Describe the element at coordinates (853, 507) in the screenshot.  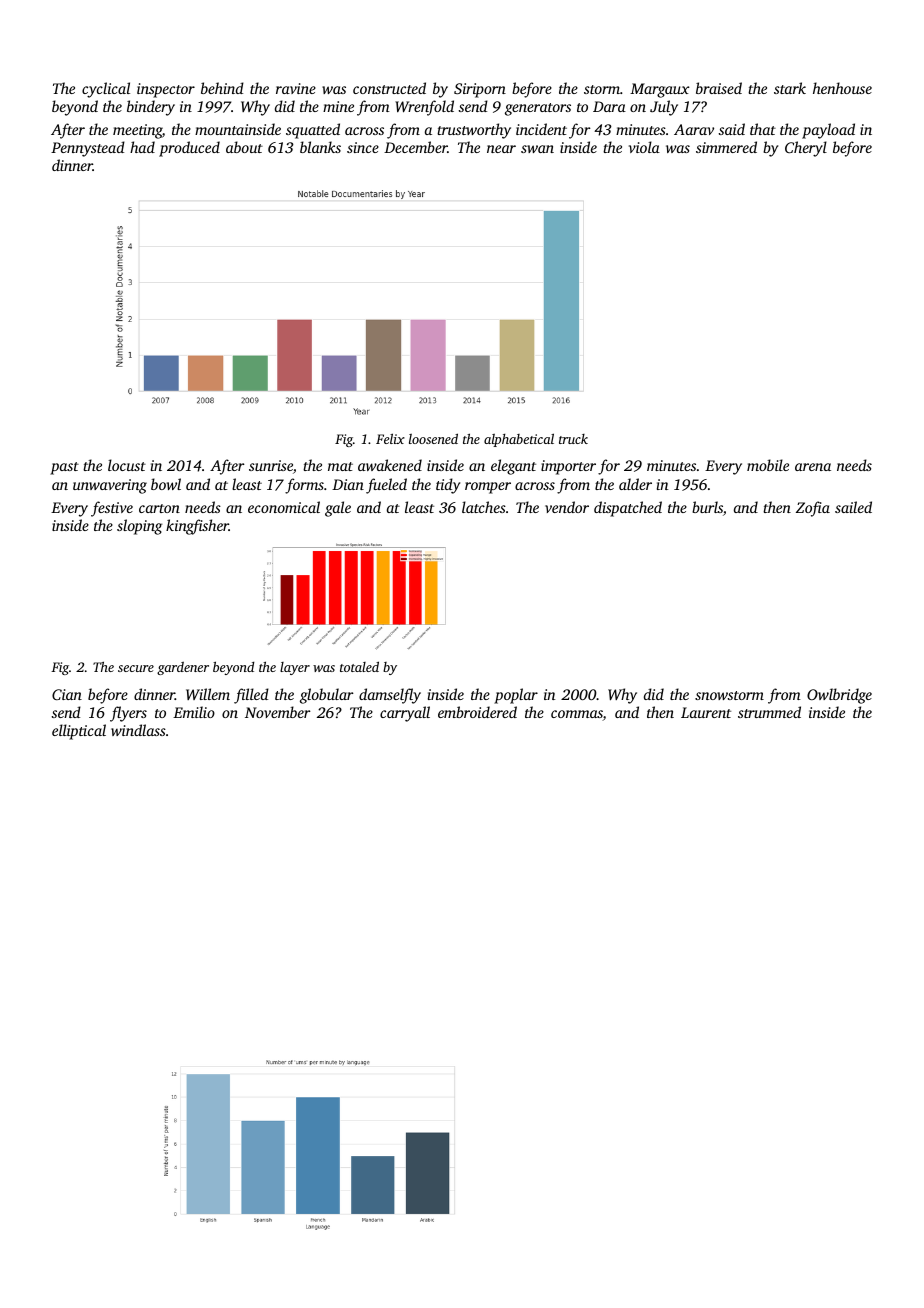
I see `sailed` at that location.
